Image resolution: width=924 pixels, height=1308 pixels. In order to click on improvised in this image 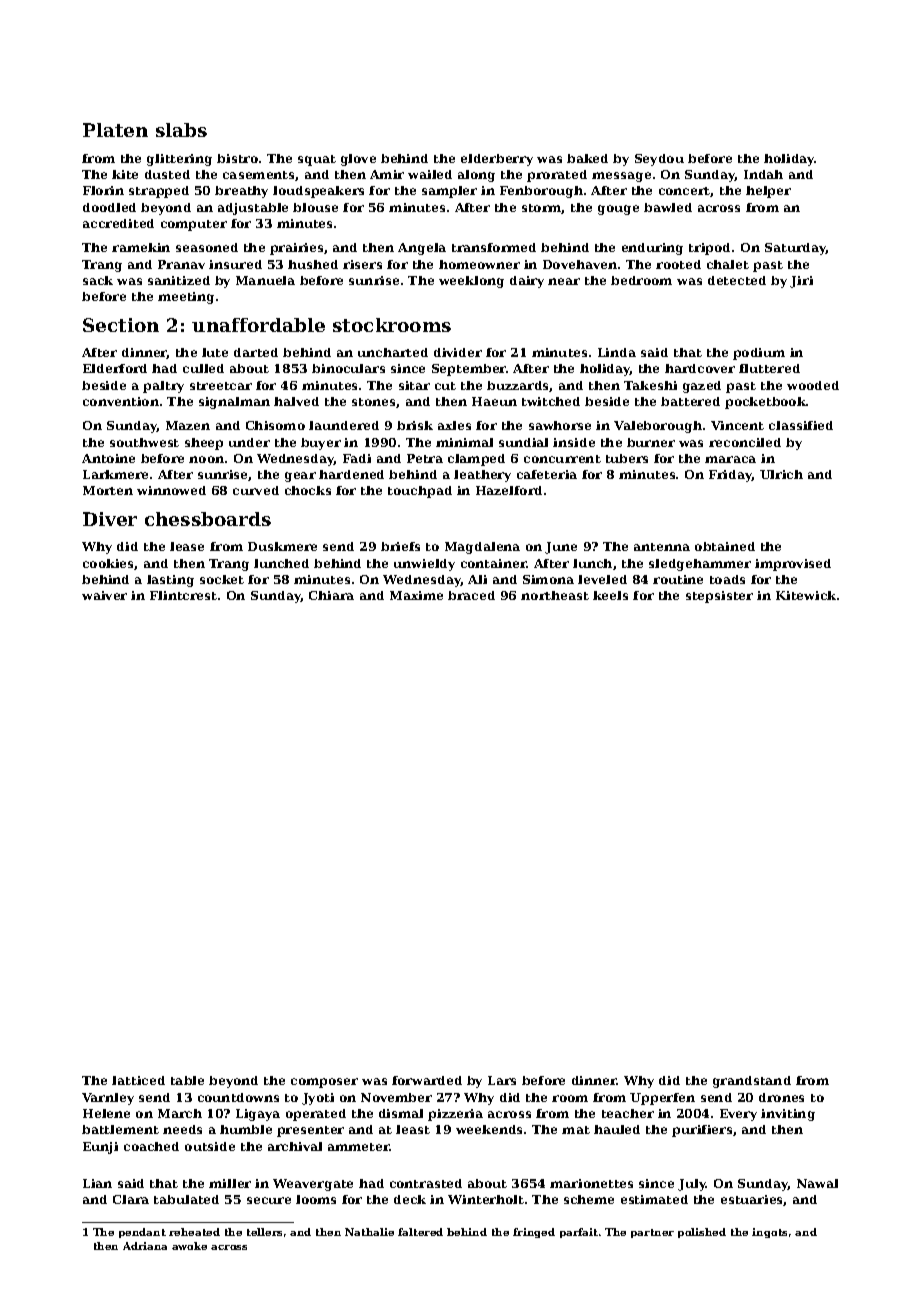, I will do `click(793, 565)`.
